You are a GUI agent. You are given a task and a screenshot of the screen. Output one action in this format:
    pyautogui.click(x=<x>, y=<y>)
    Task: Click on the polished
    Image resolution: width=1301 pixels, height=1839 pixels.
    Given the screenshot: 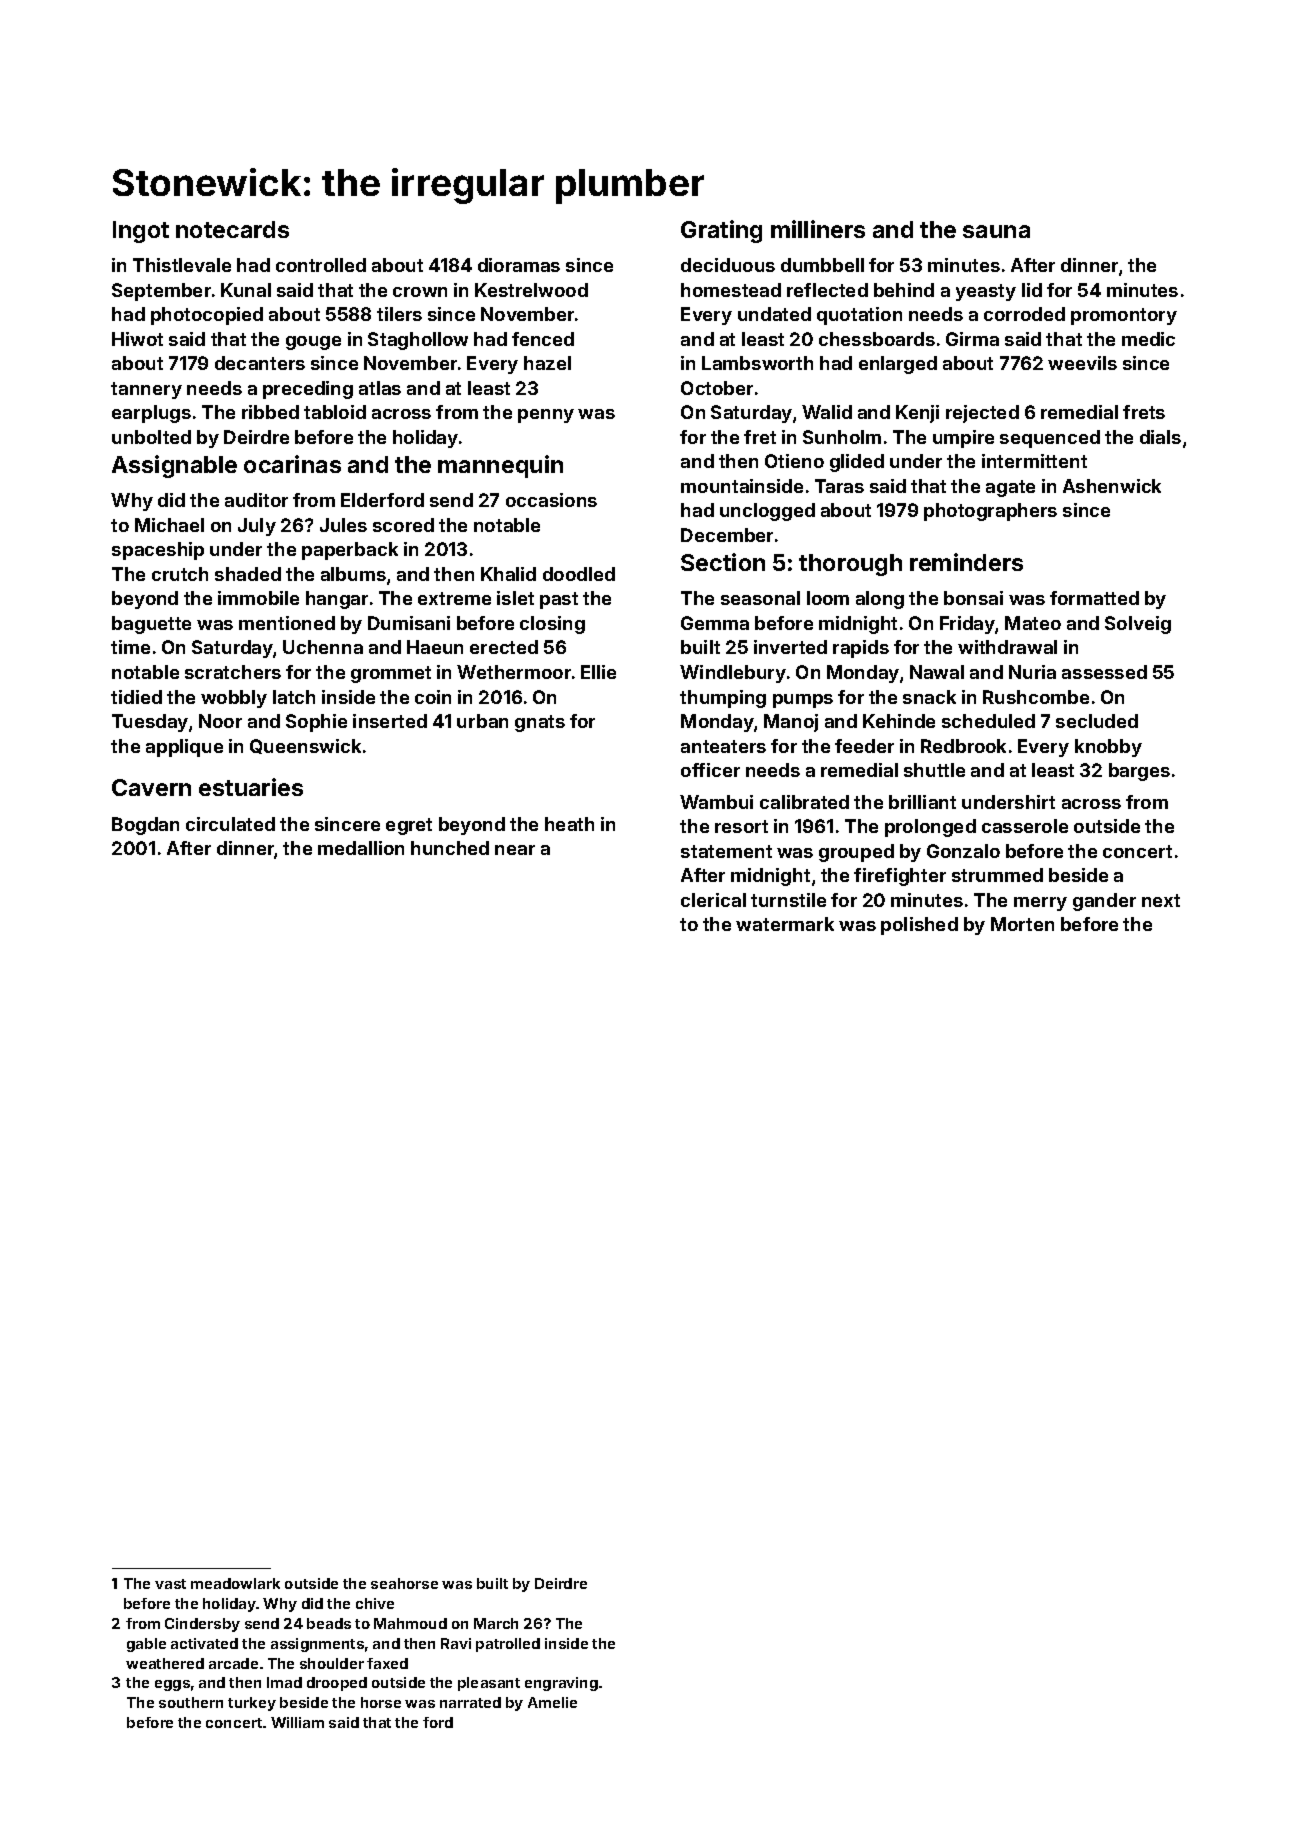 What is the action you would take?
    pyautogui.click(x=919, y=926)
